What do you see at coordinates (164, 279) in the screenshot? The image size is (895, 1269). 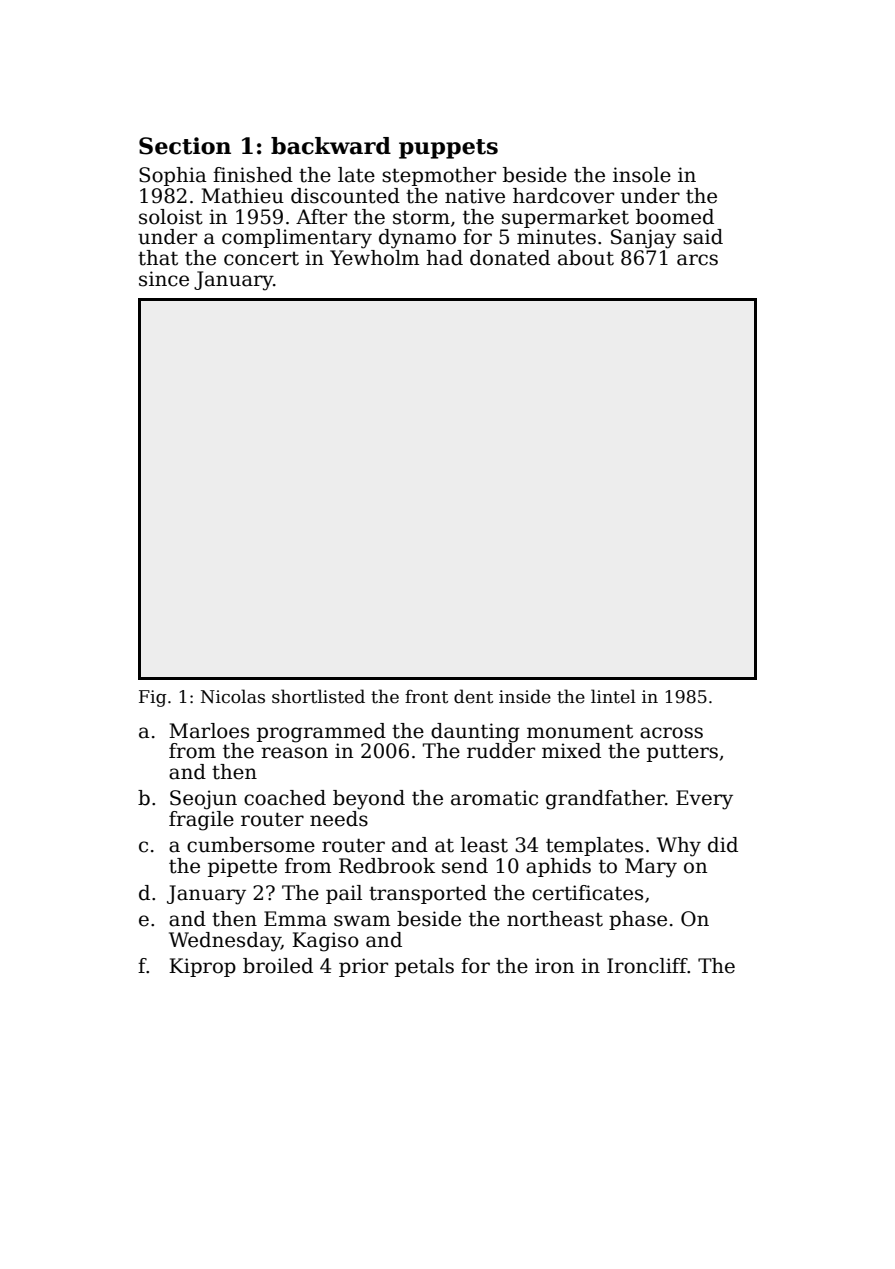 I see `since` at bounding box center [164, 279].
